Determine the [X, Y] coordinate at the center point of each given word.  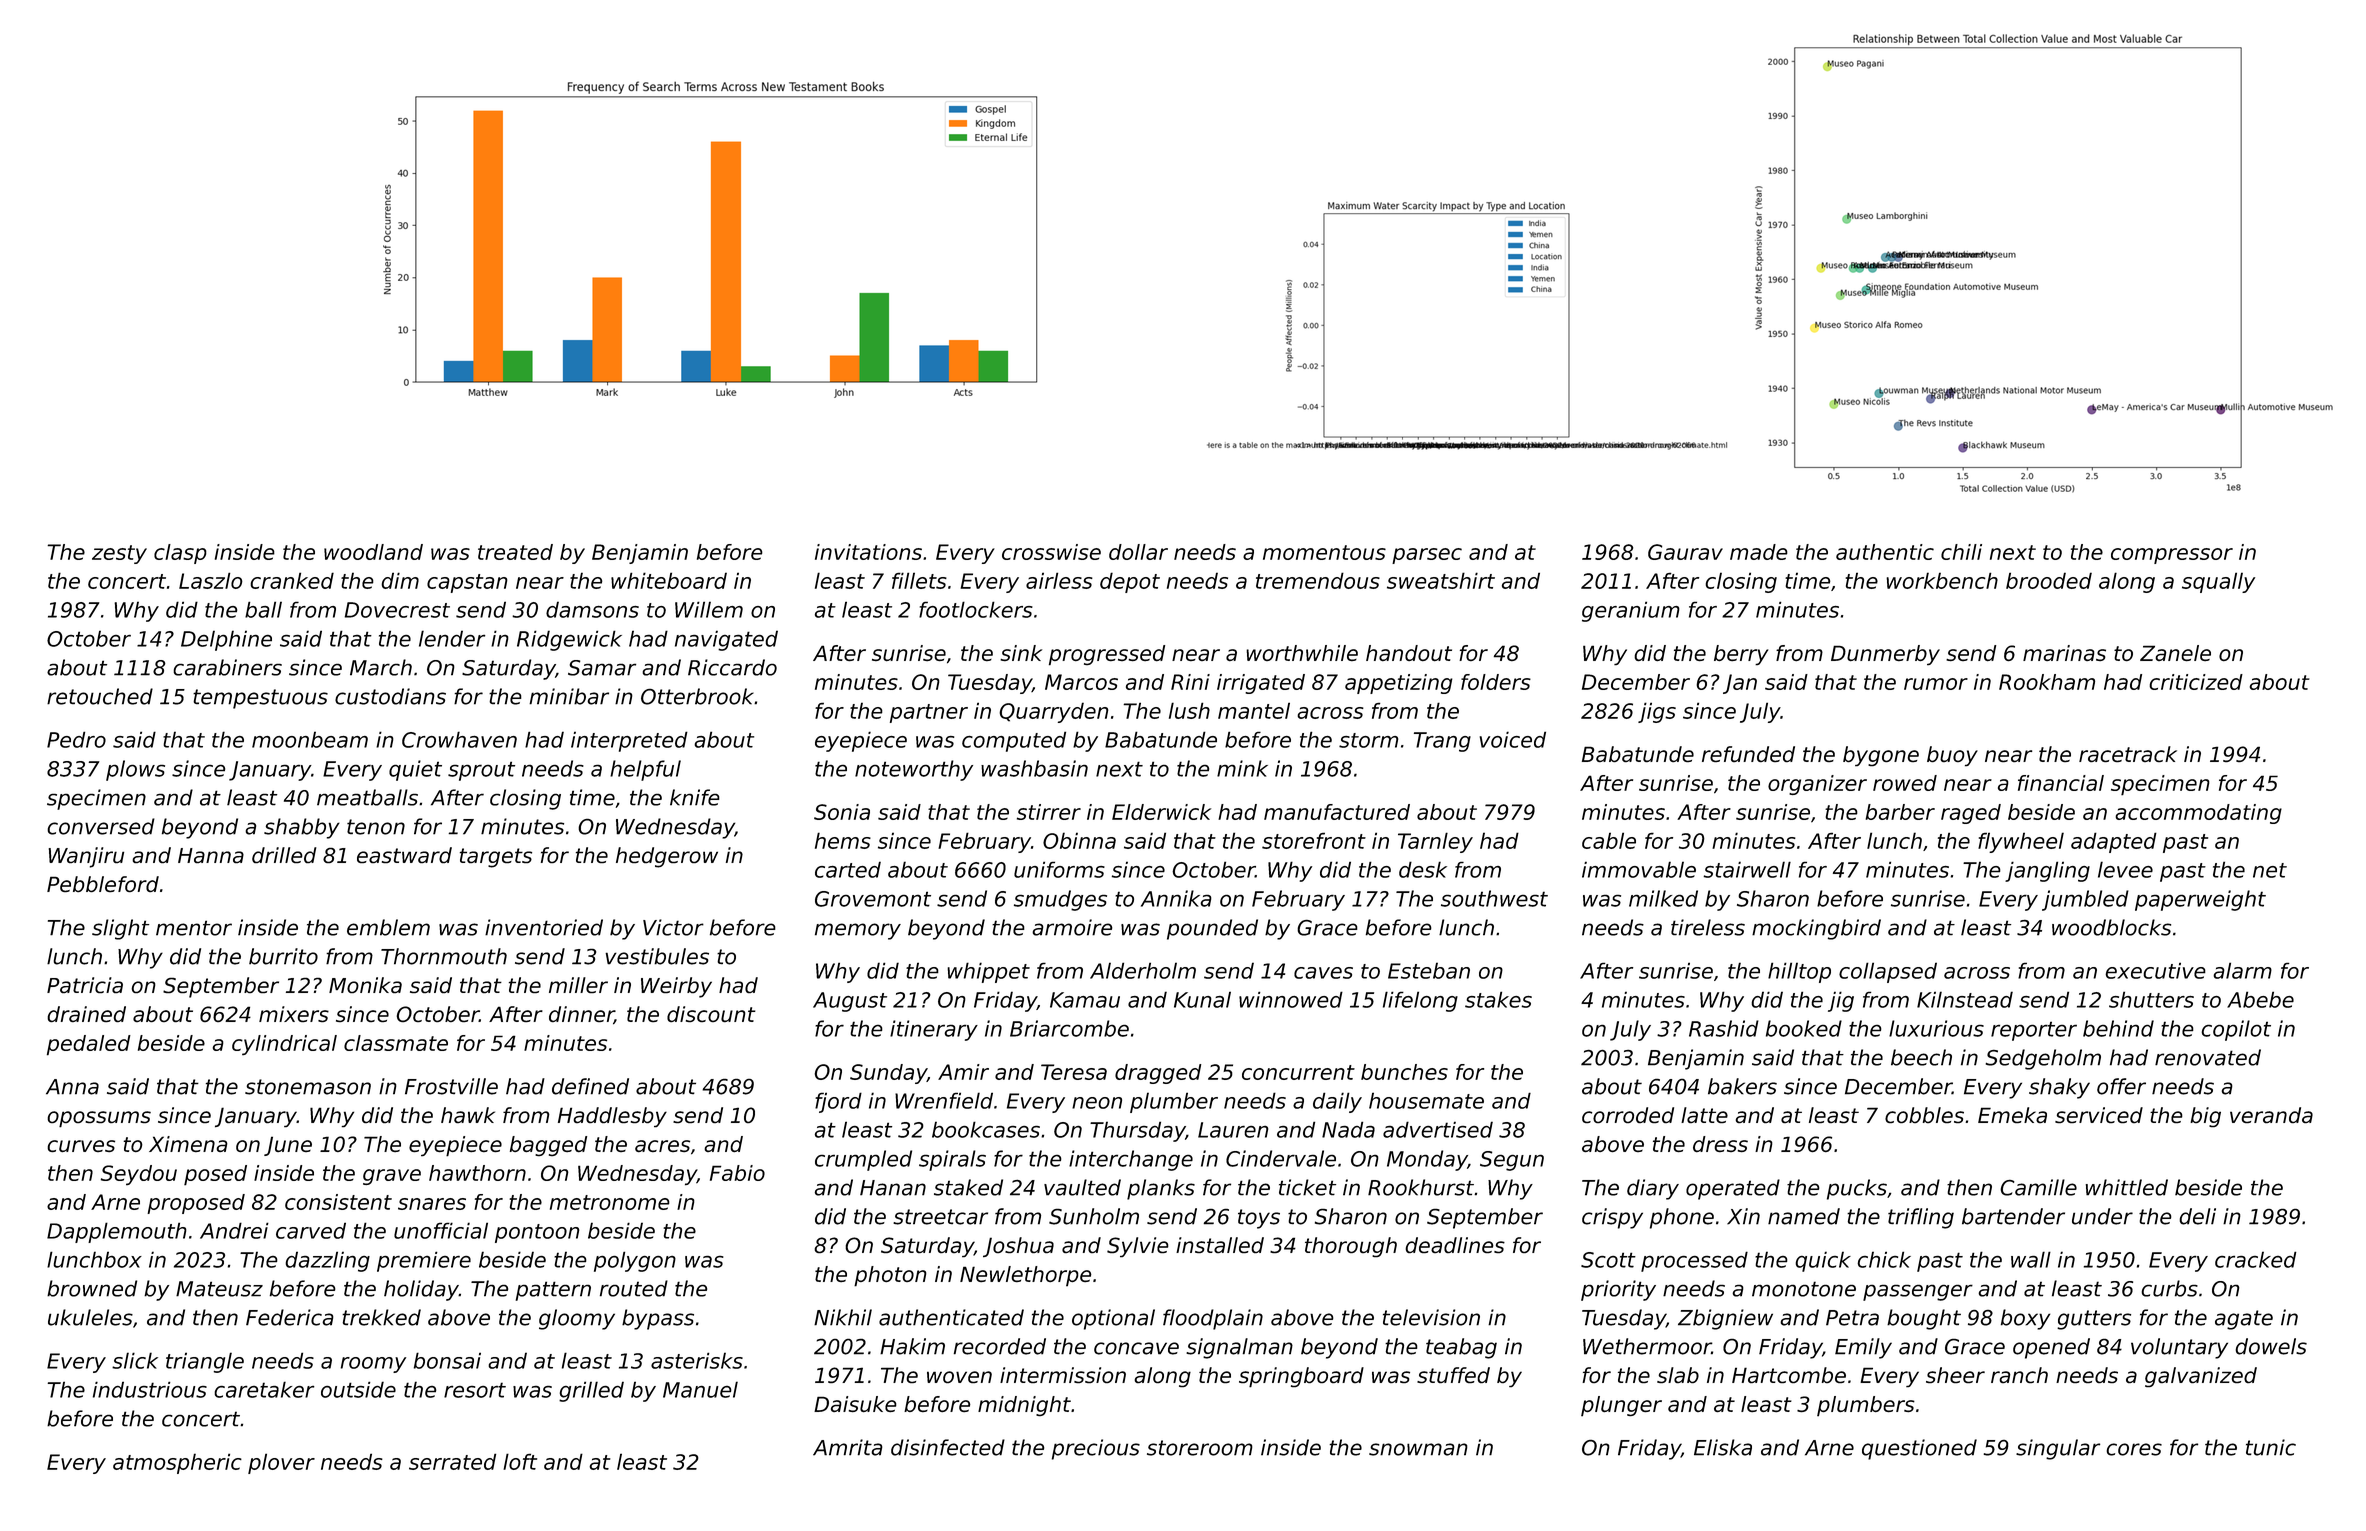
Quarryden [1053, 712]
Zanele [2175, 653]
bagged [548, 1146]
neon [1097, 1103]
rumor [1936, 684]
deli [2197, 1216]
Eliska [1723, 1447]
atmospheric [177, 1463]
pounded [1212, 929]
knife [695, 797]
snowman [1418, 1449]
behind [2118, 1028]
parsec [1427, 556]
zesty [119, 554]
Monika [365, 985]
